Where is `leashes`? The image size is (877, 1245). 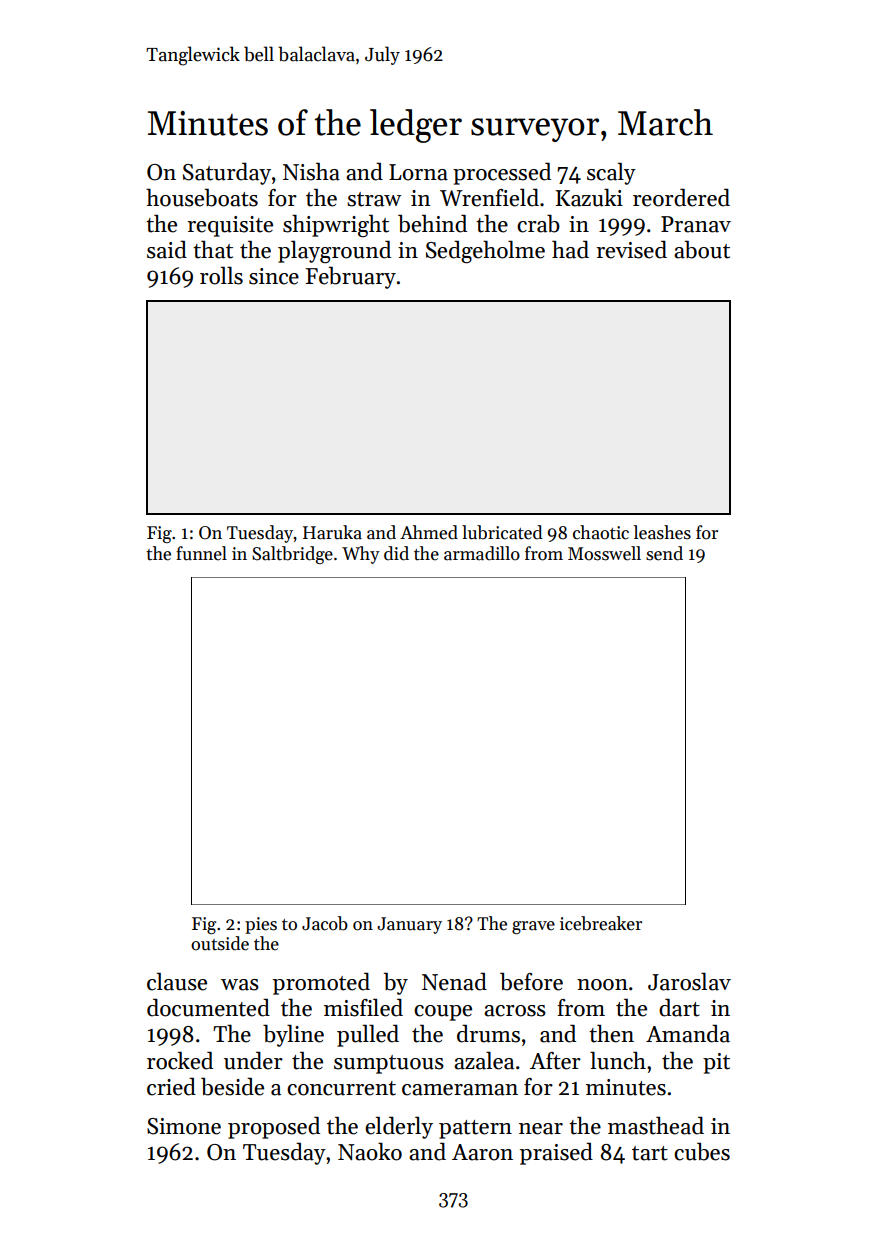 leashes is located at coordinates (662, 532).
